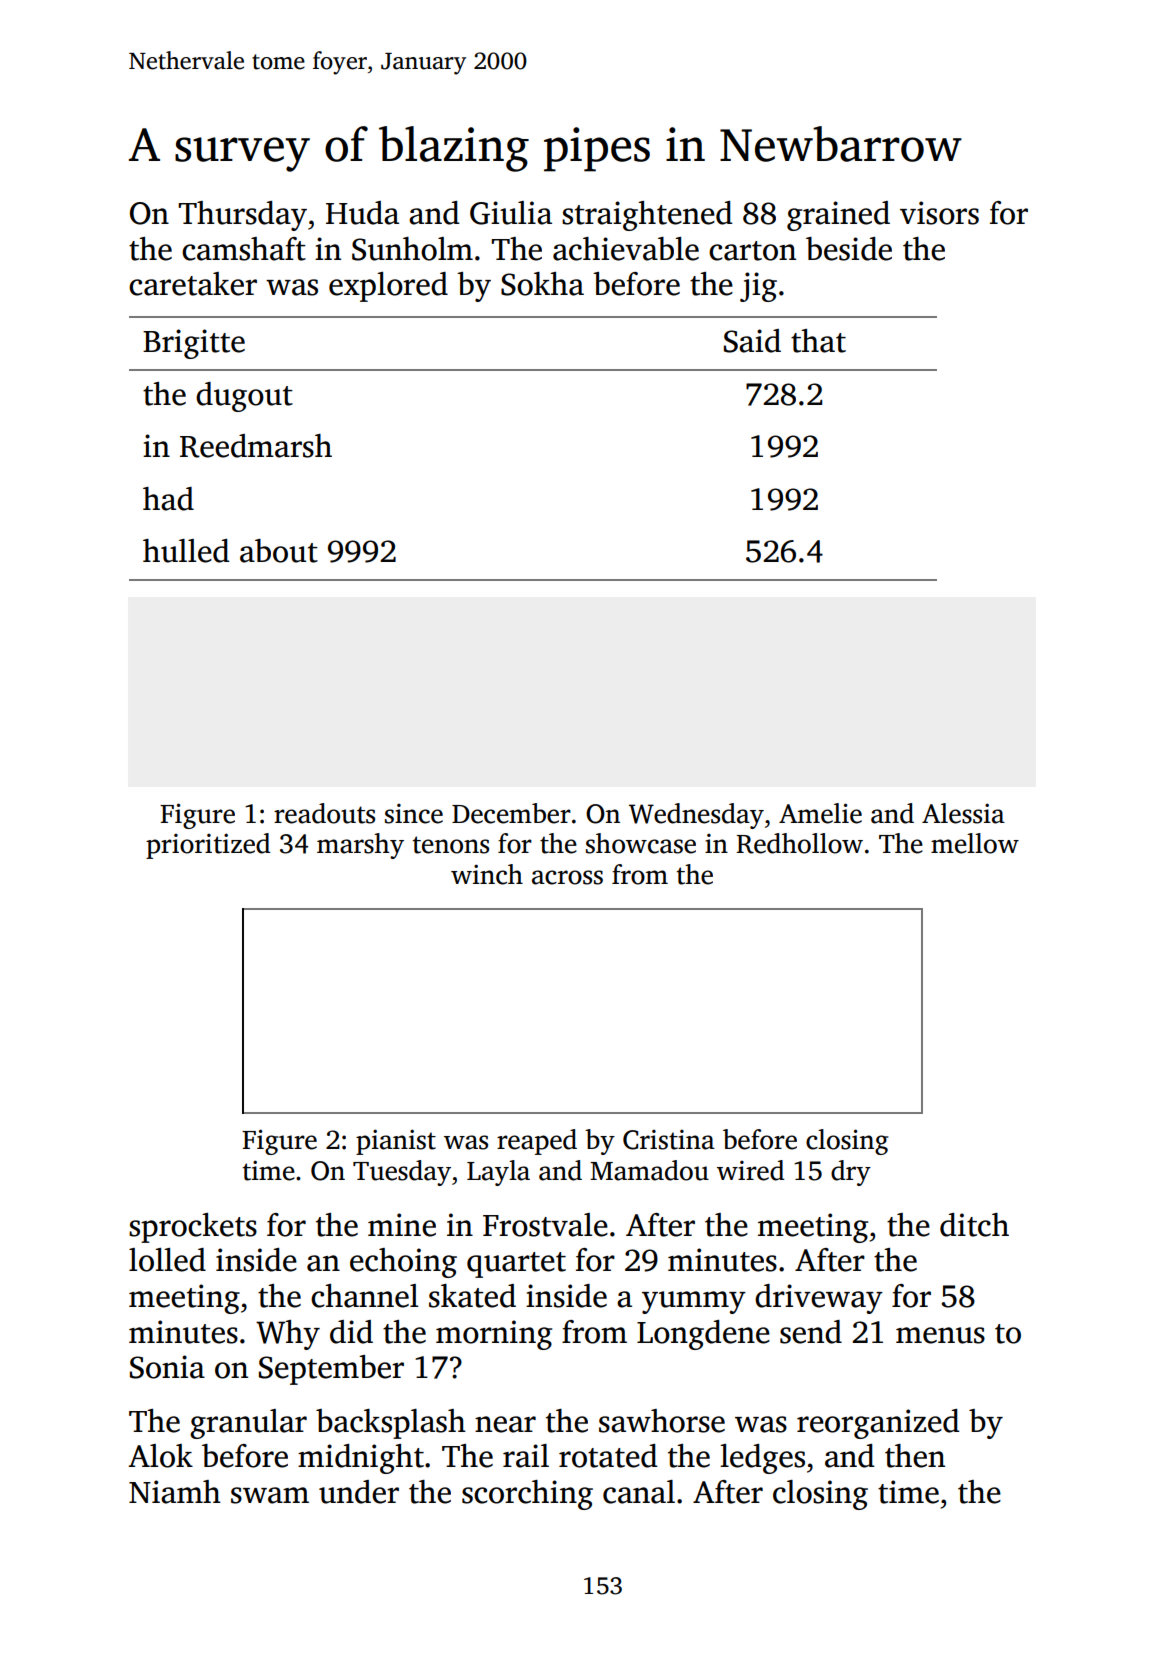  I want to click on dry, so click(851, 1173).
